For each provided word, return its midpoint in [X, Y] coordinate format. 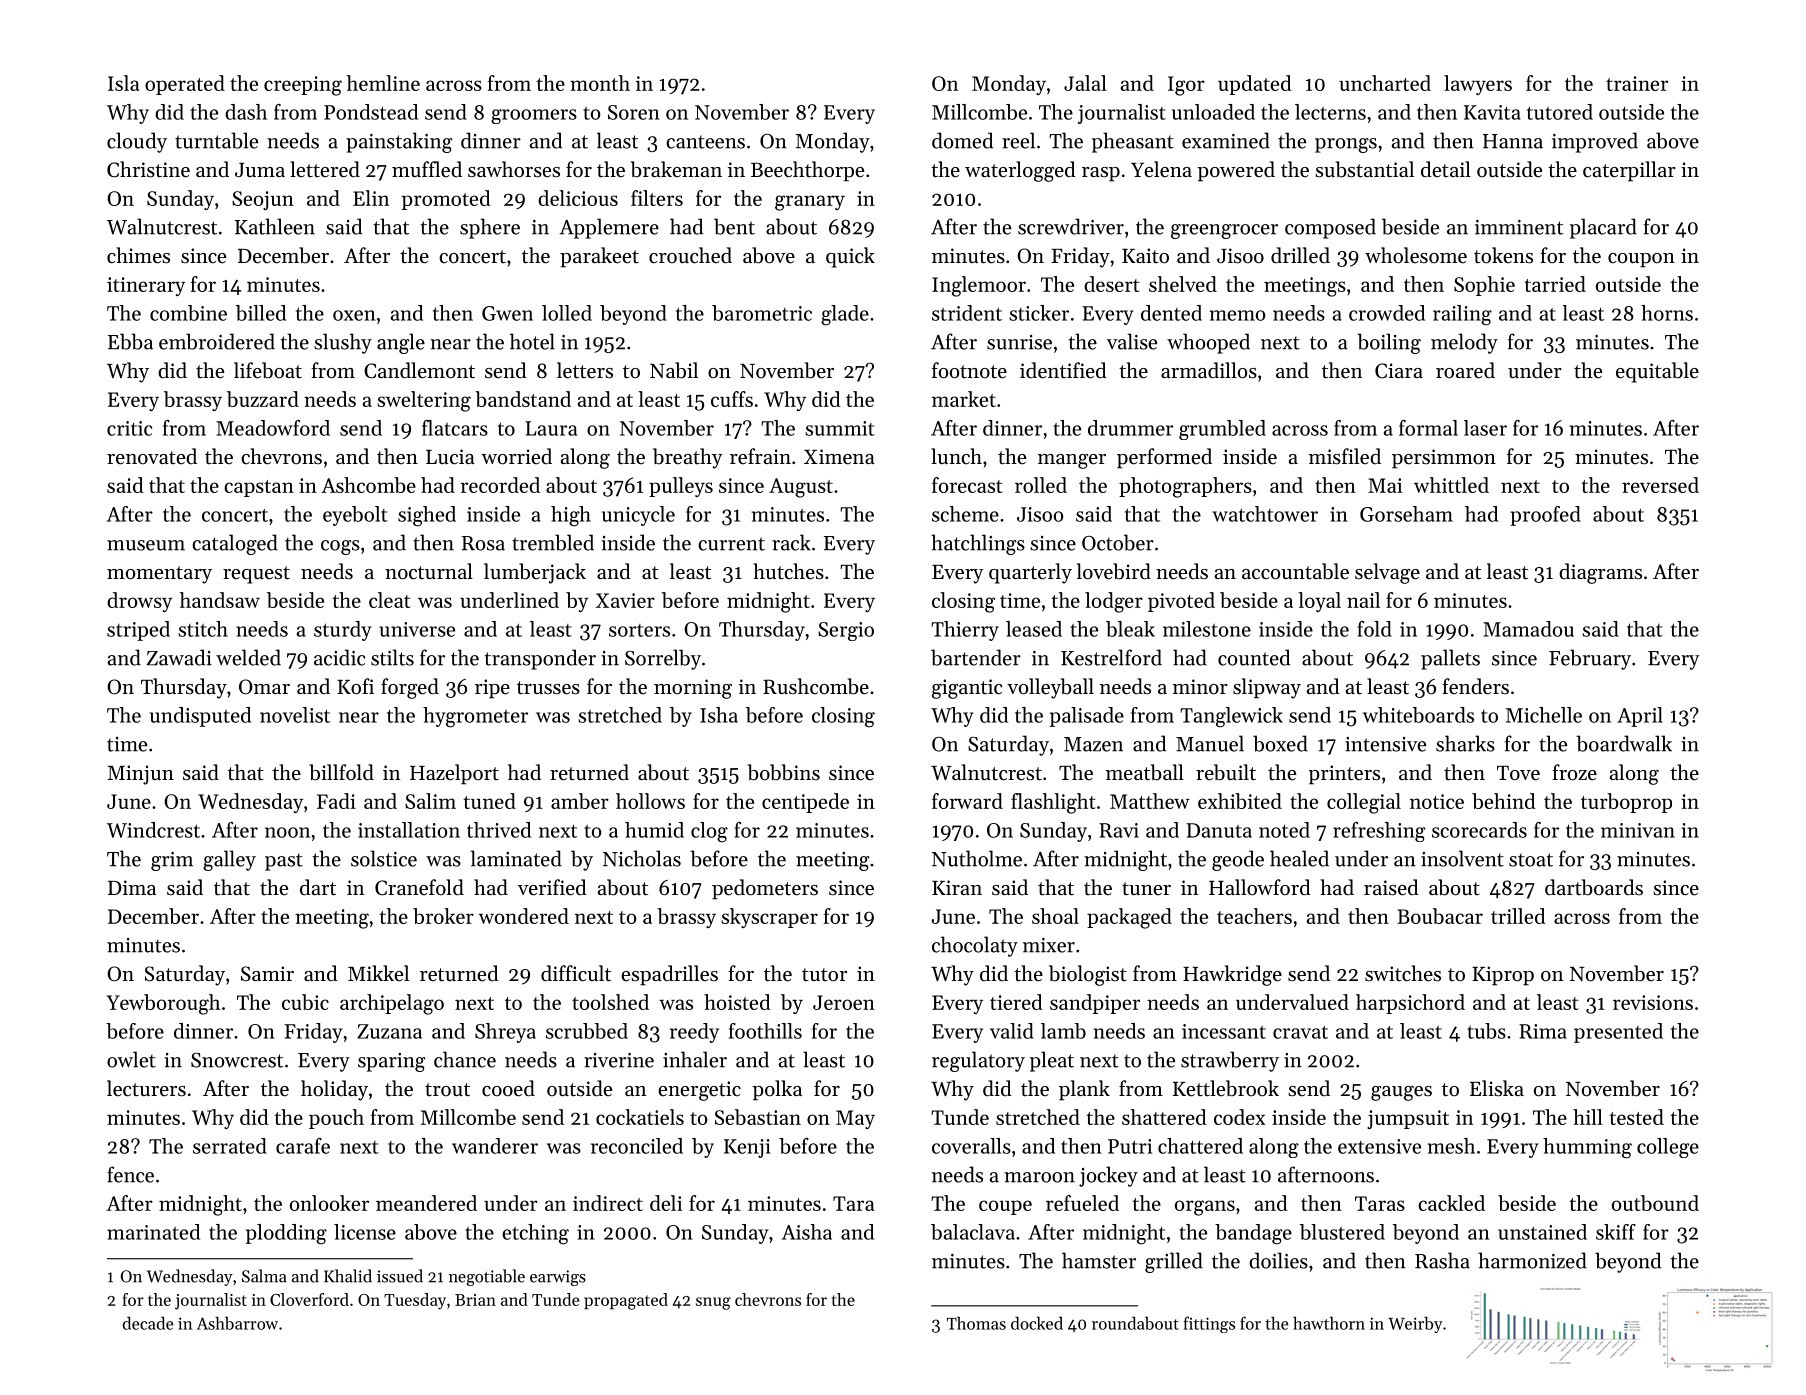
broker [443, 916]
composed [1330, 228]
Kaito [1145, 256]
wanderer [495, 1146]
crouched [690, 255]
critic [129, 428]
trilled [1518, 916]
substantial [1364, 169]
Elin [371, 198]
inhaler [695, 1059]
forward [967, 801]
